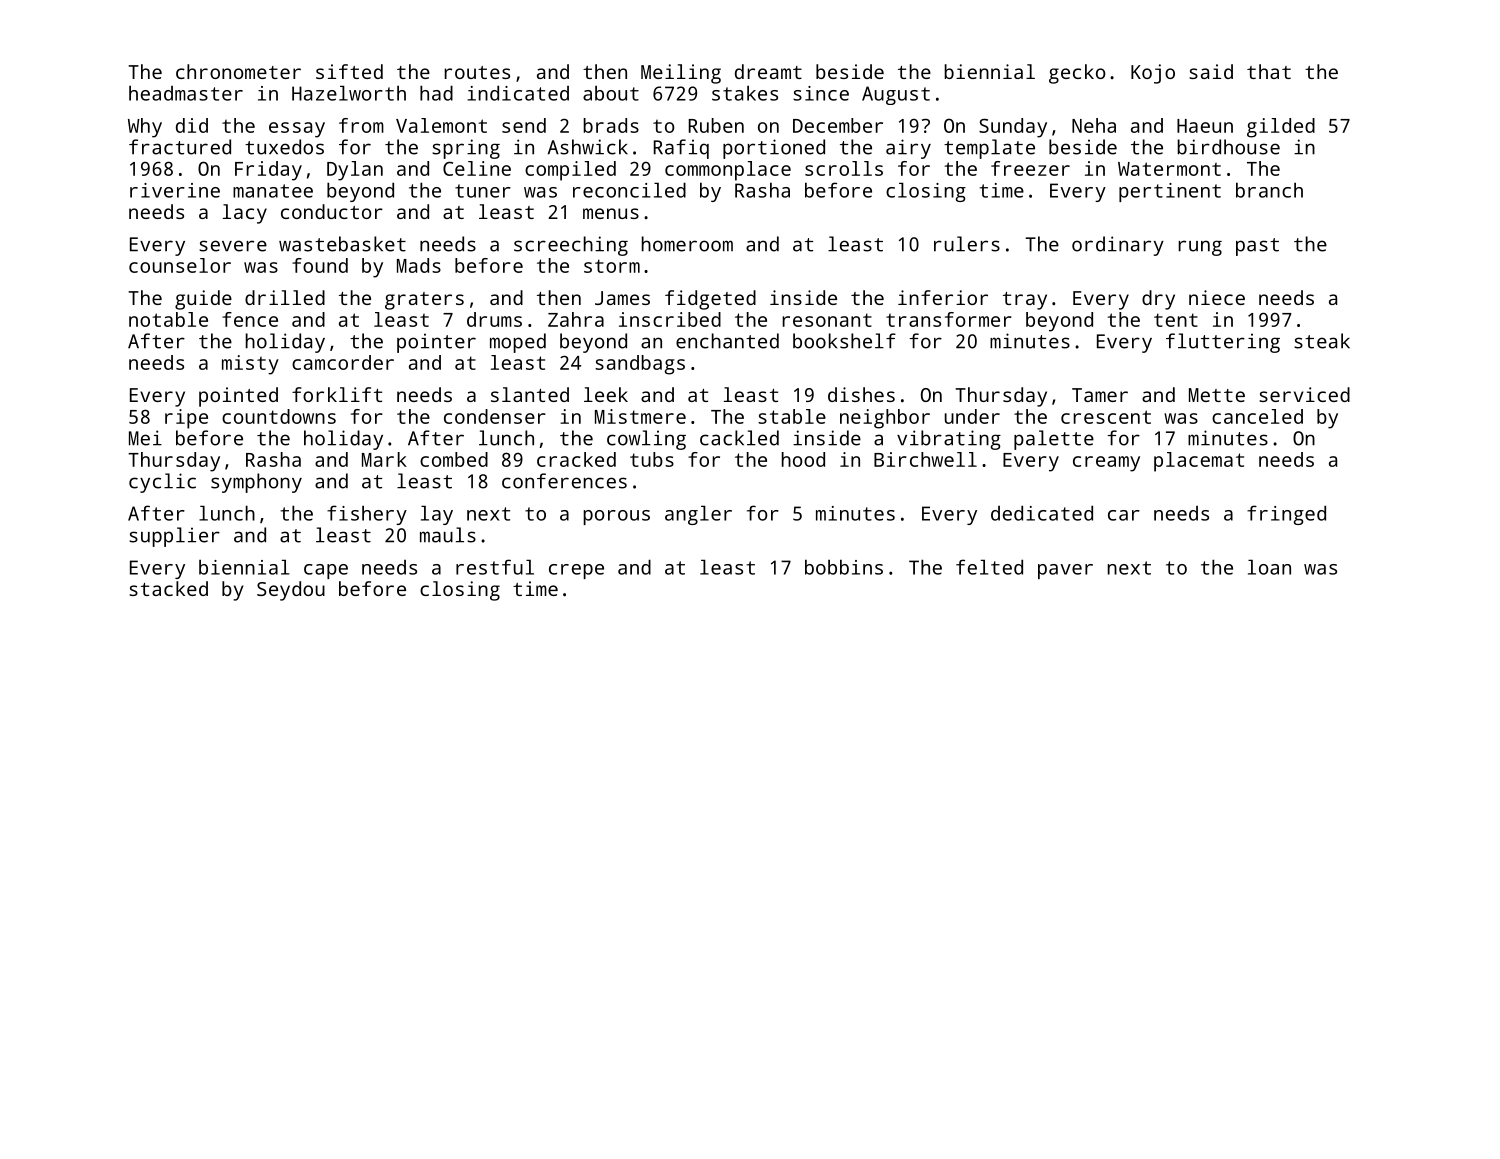 This image has height=1159, width=1500. Describe the element at coordinates (1025, 301) in the image. I see `tray` at that location.
